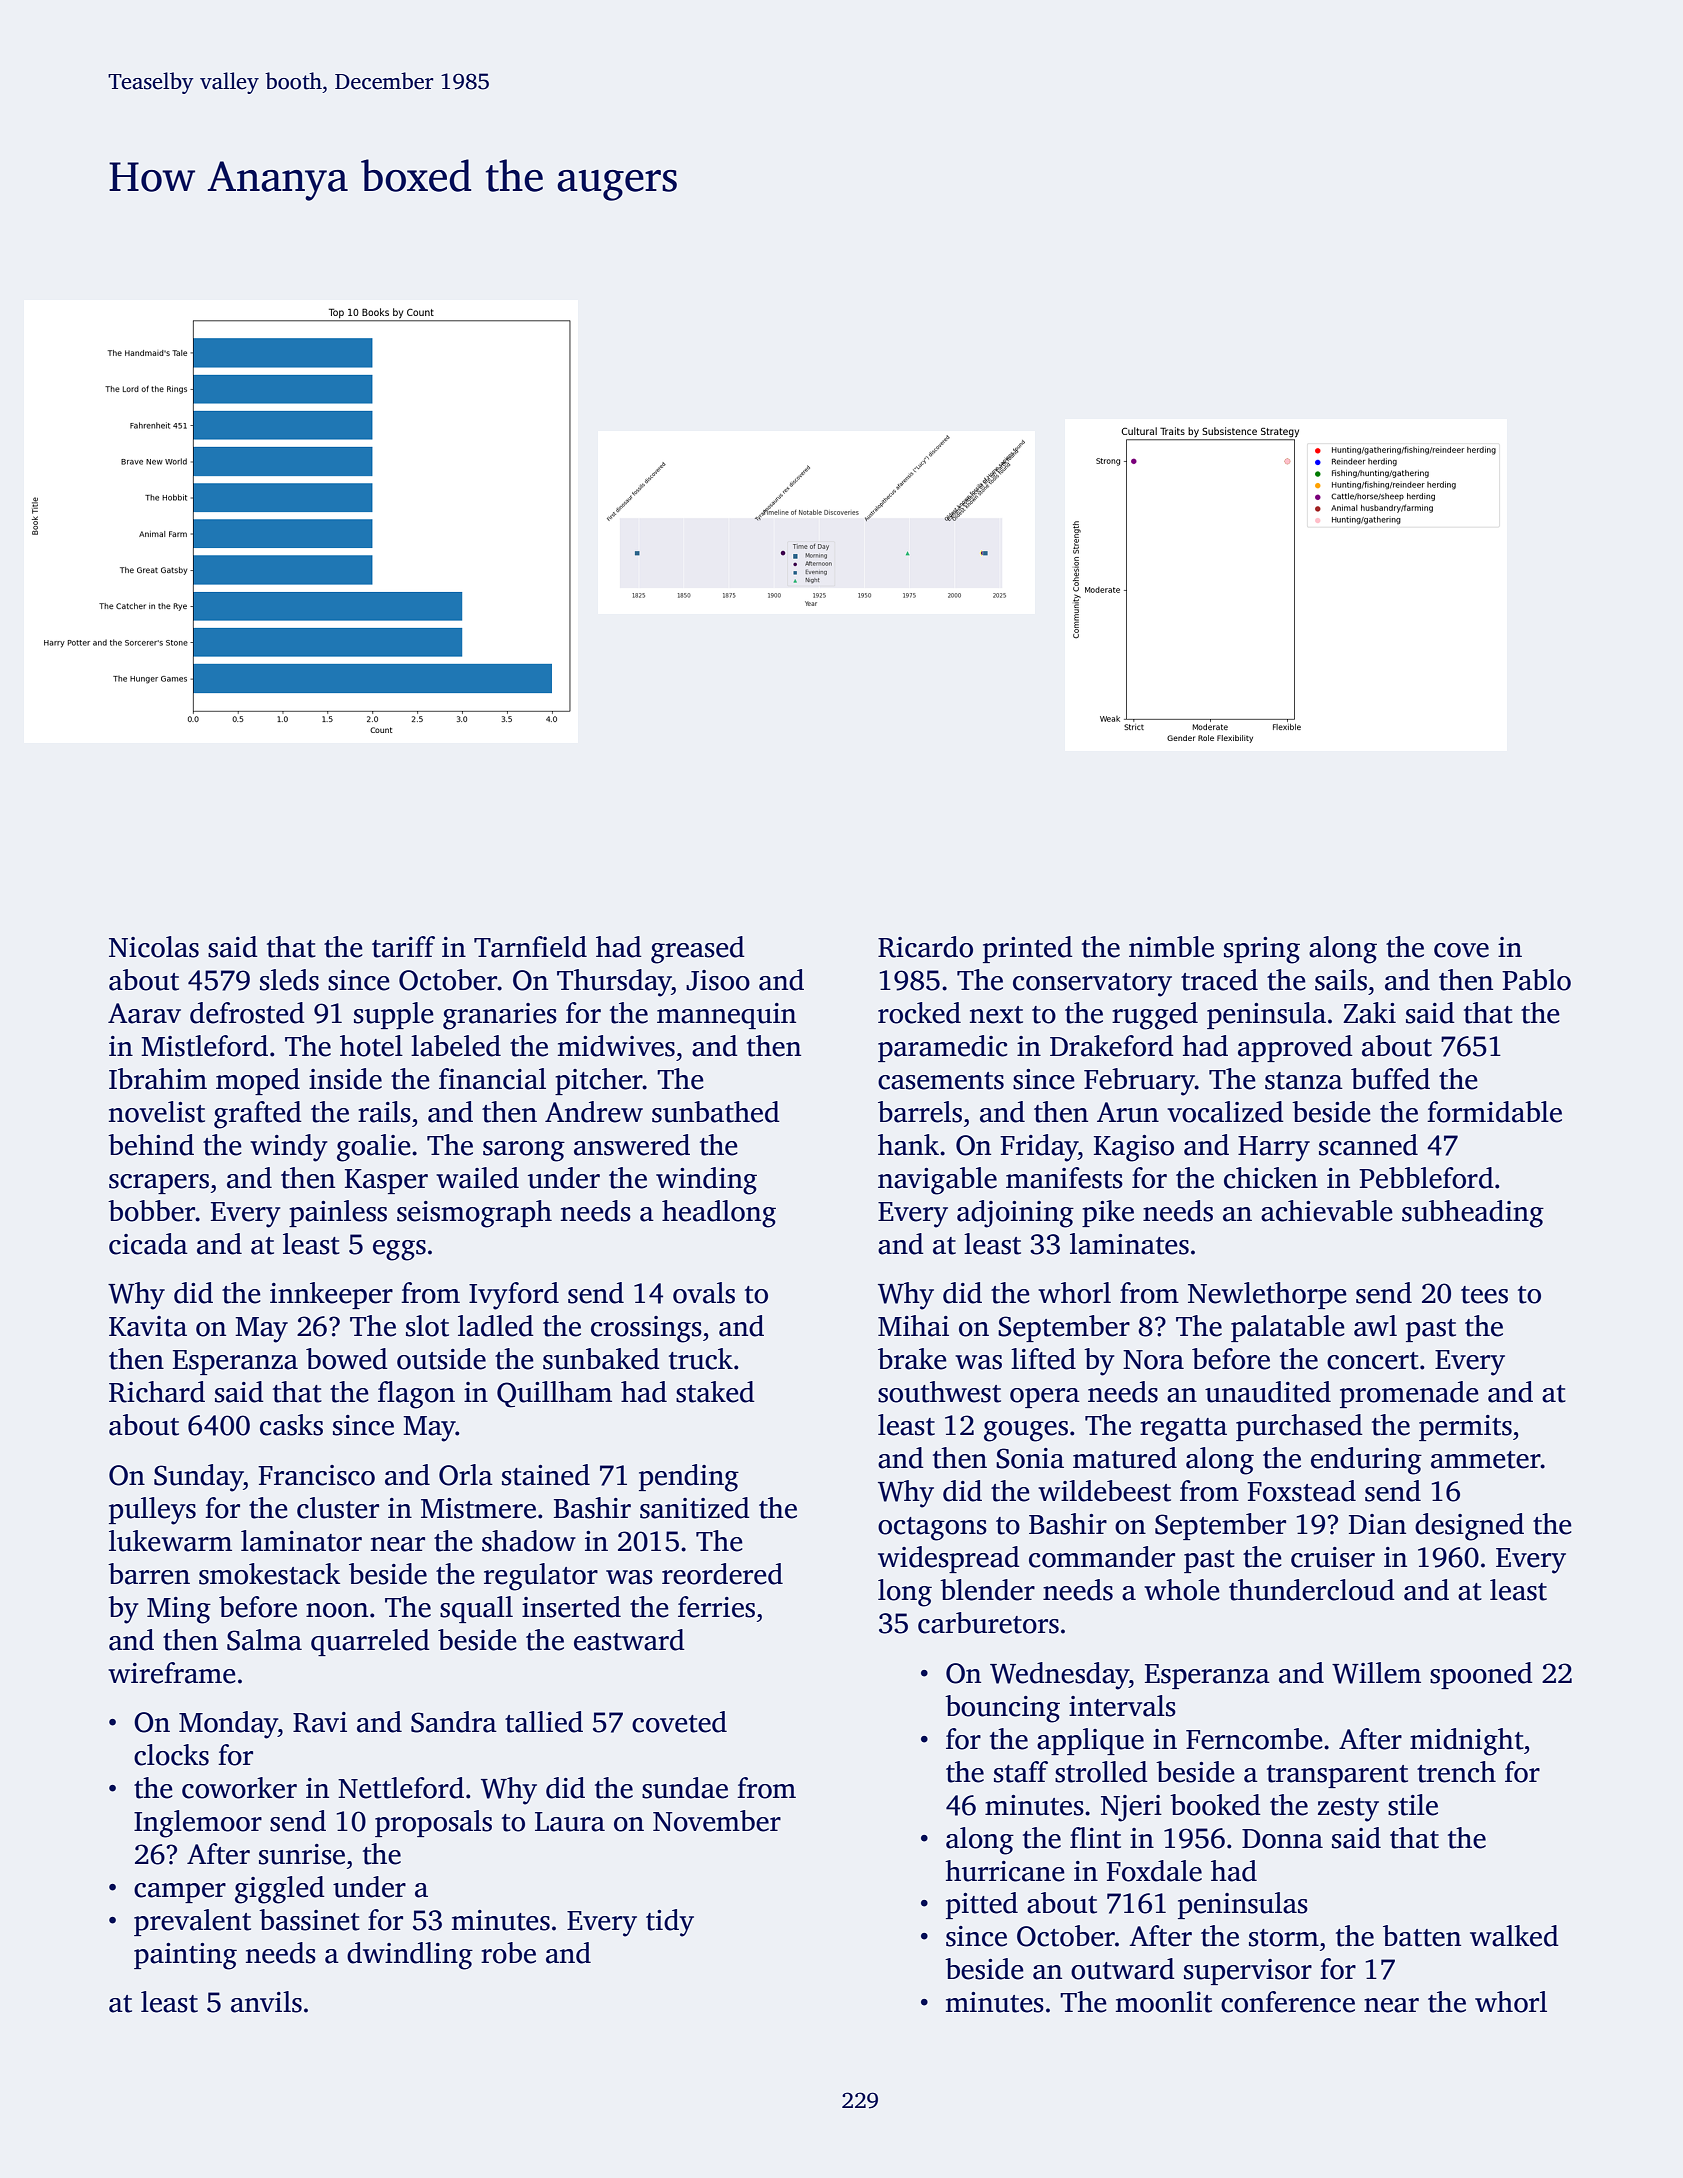 Image resolution: width=1683 pixels, height=2178 pixels. What do you see at coordinates (247, 1013) in the screenshot?
I see `defrosted` at bounding box center [247, 1013].
